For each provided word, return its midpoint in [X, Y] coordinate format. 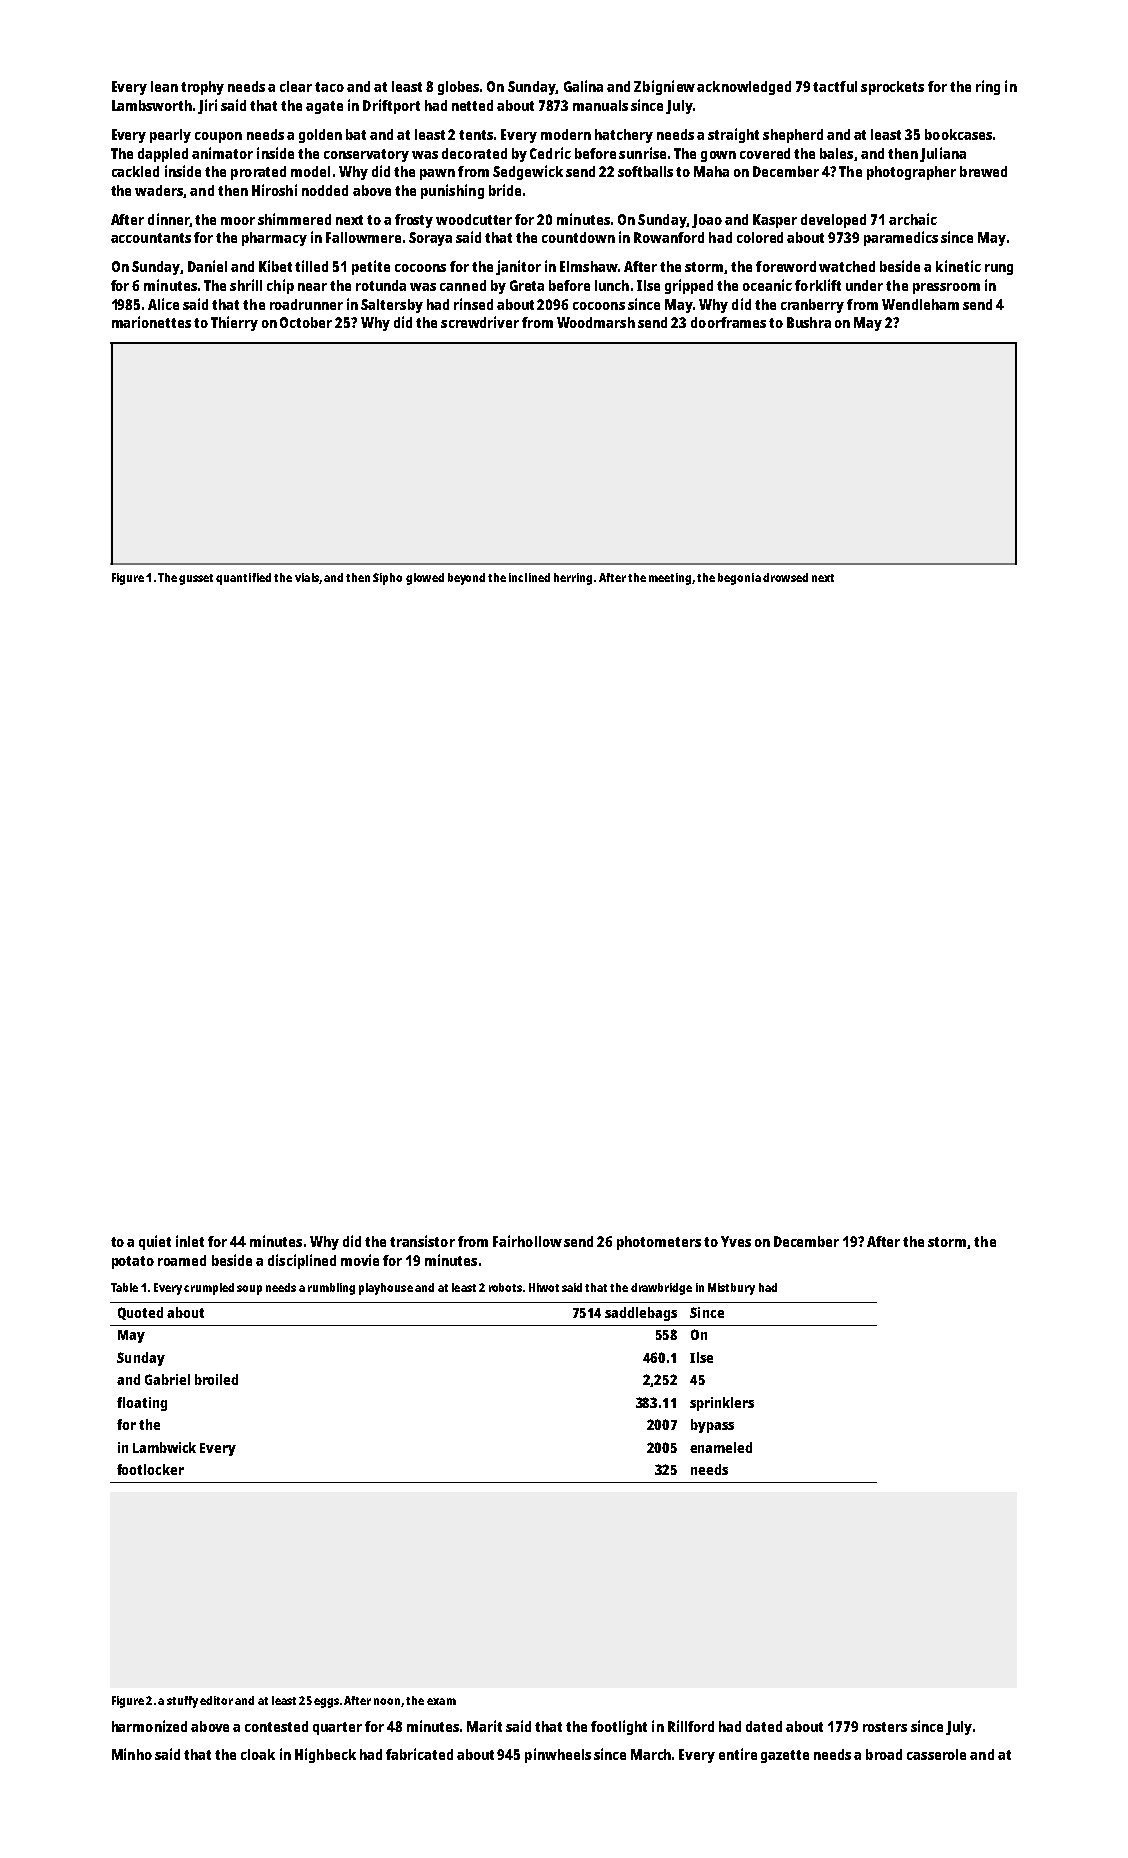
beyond [466, 579]
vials [307, 577]
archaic [913, 219]
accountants [151, 238]
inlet [190, 1241]
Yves [736, 1241]
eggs [326, 1703]
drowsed [785, 577]
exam [441, 1701]
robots [505, 1287]
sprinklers [722, 1404]
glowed [425, 579]
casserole [936, 1754]
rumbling [331, 1289]
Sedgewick [528, 172]
